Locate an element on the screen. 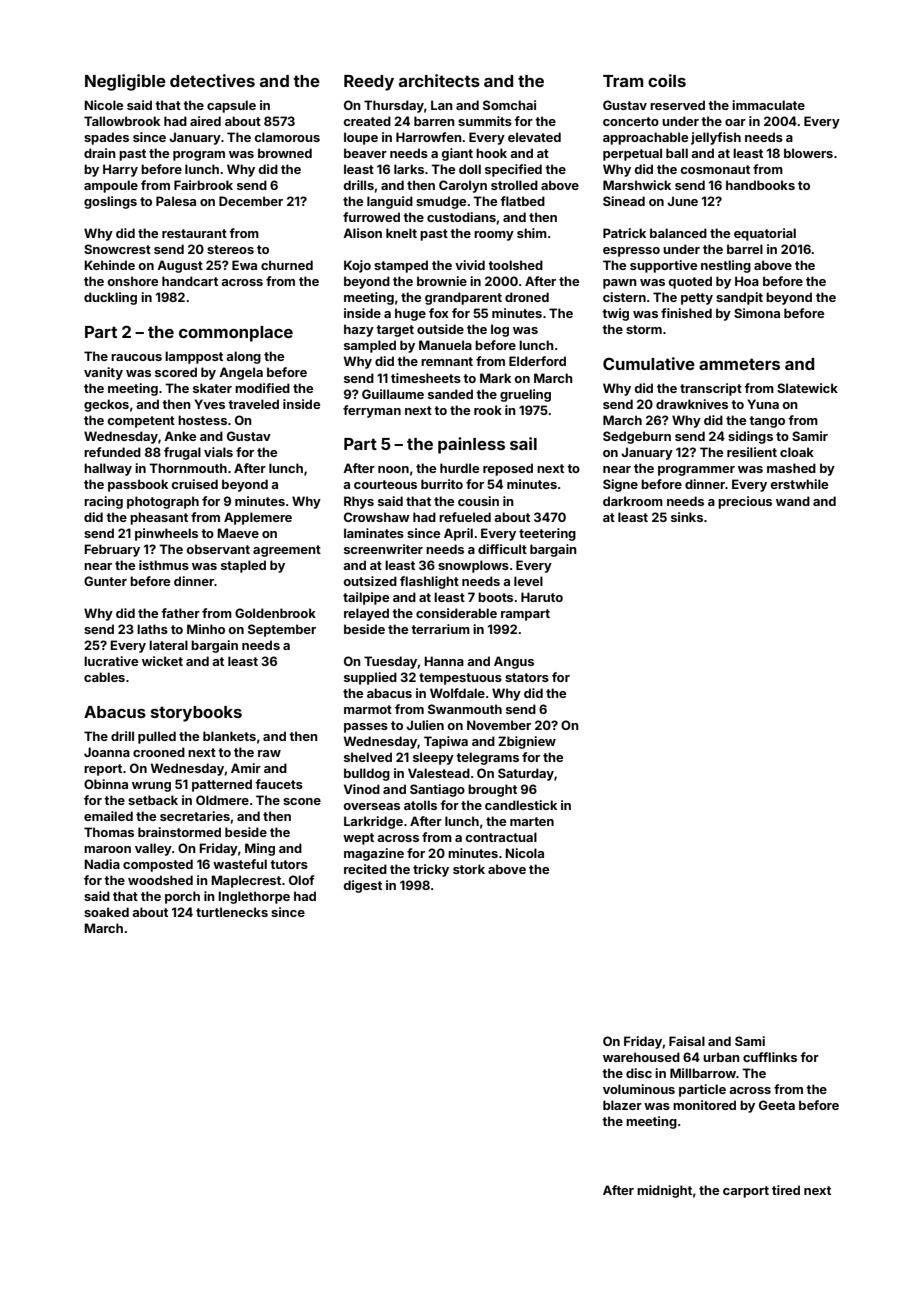 This screenshot has width=924, height=1308. soaked is located at coordinates (106, 912).
